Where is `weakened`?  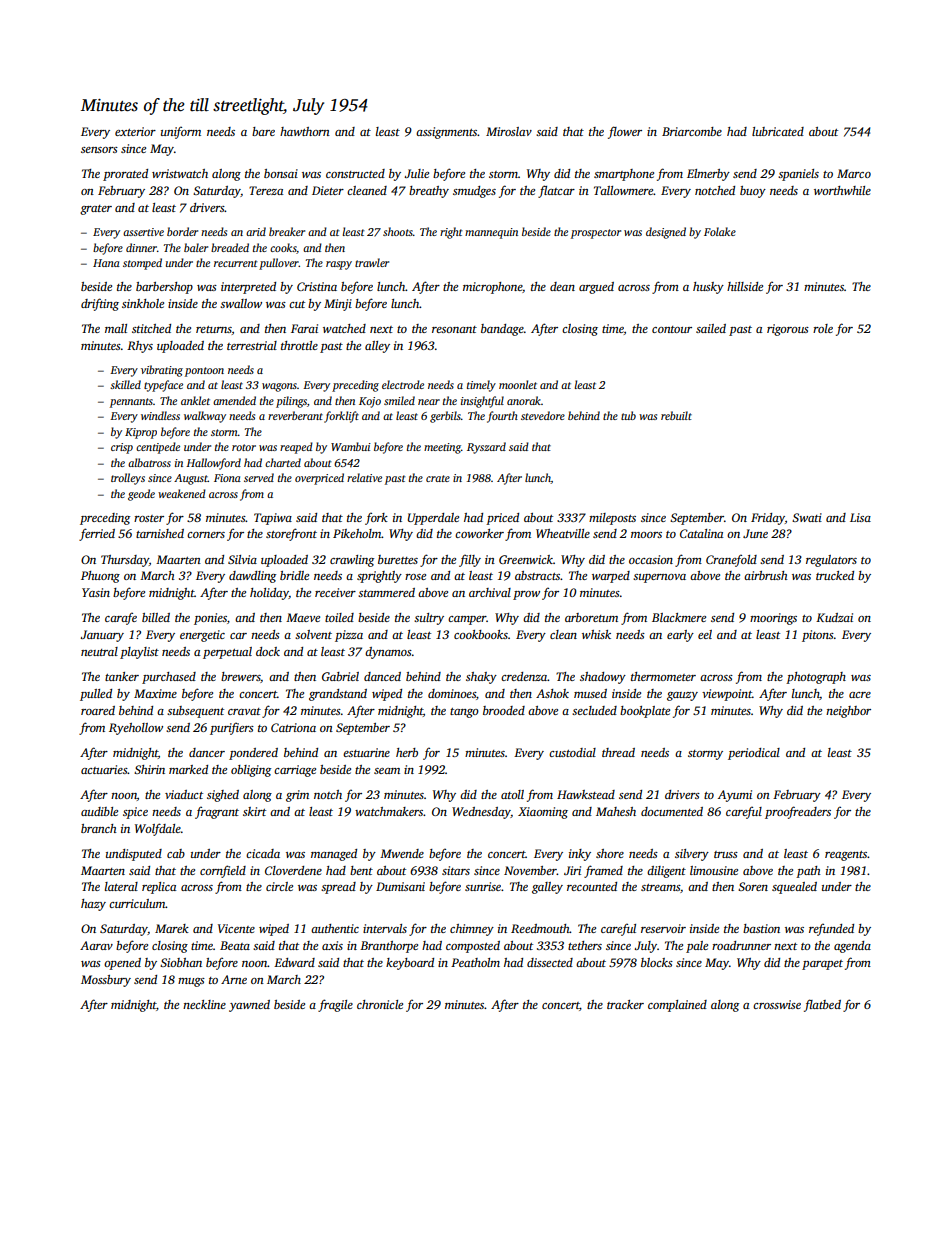
weakened is located at coordinates (182, 493).
